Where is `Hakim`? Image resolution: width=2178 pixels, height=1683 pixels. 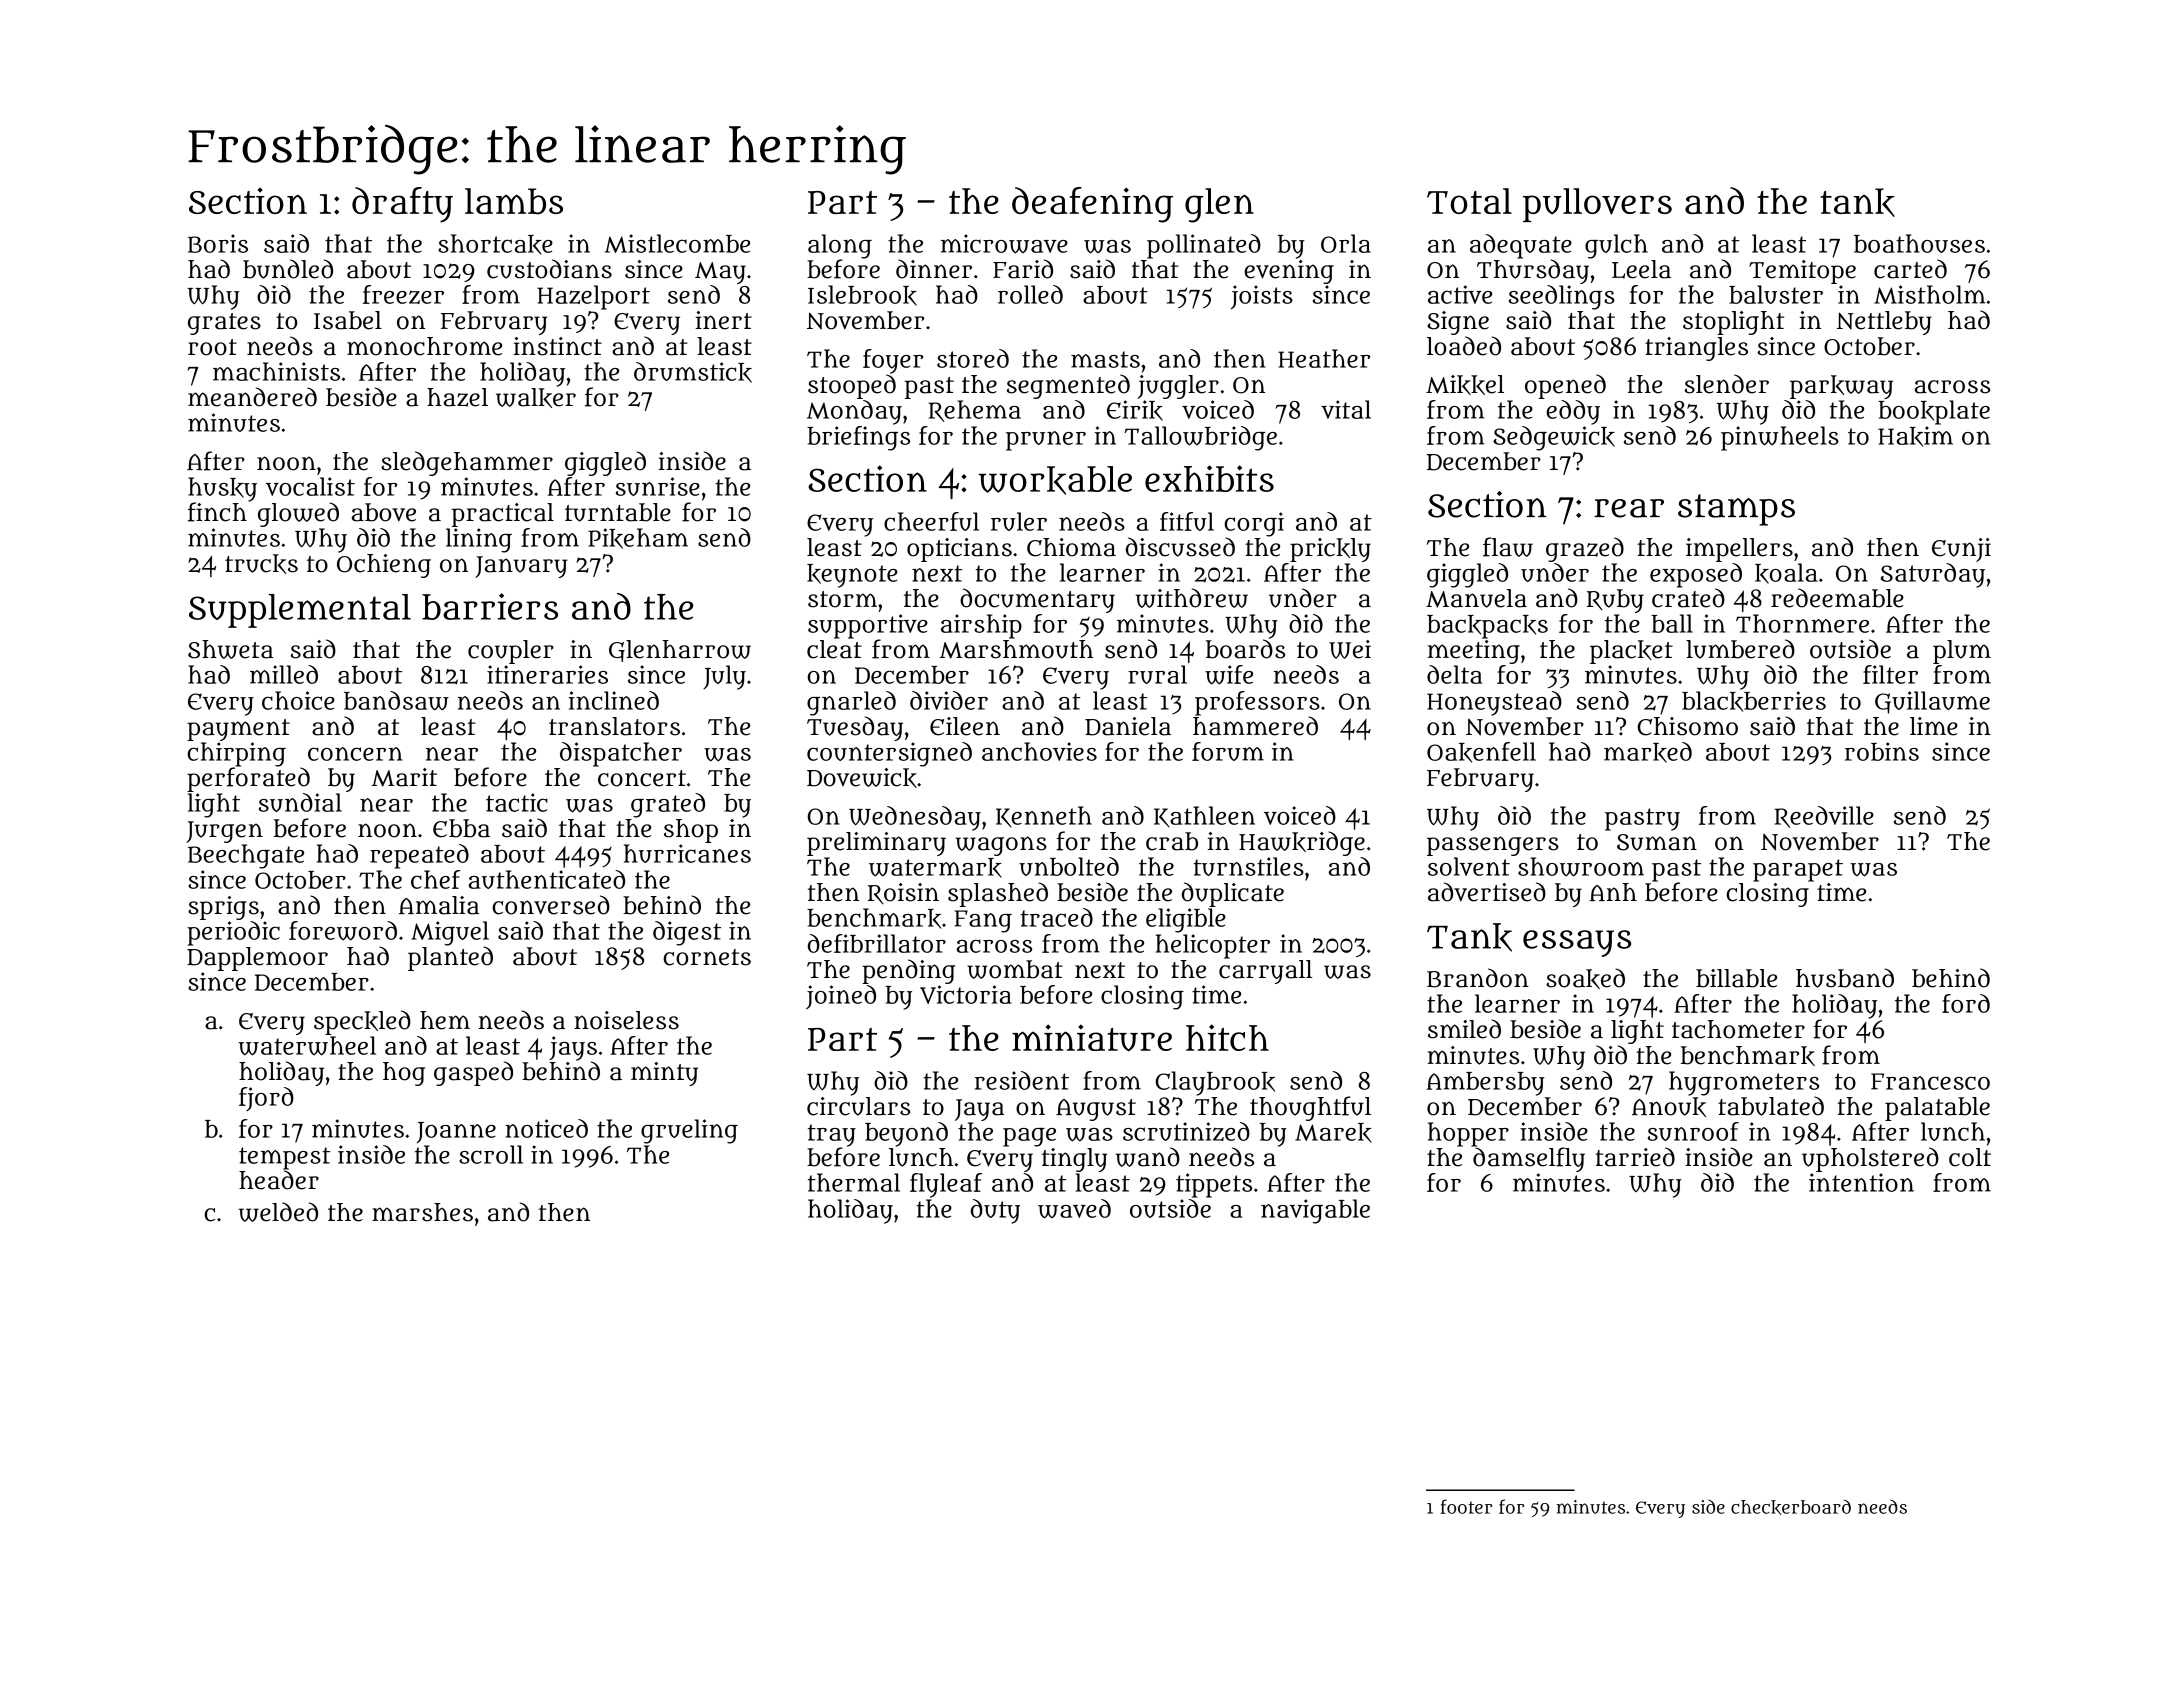
Hakim is located at coordinates (1915, 436).
